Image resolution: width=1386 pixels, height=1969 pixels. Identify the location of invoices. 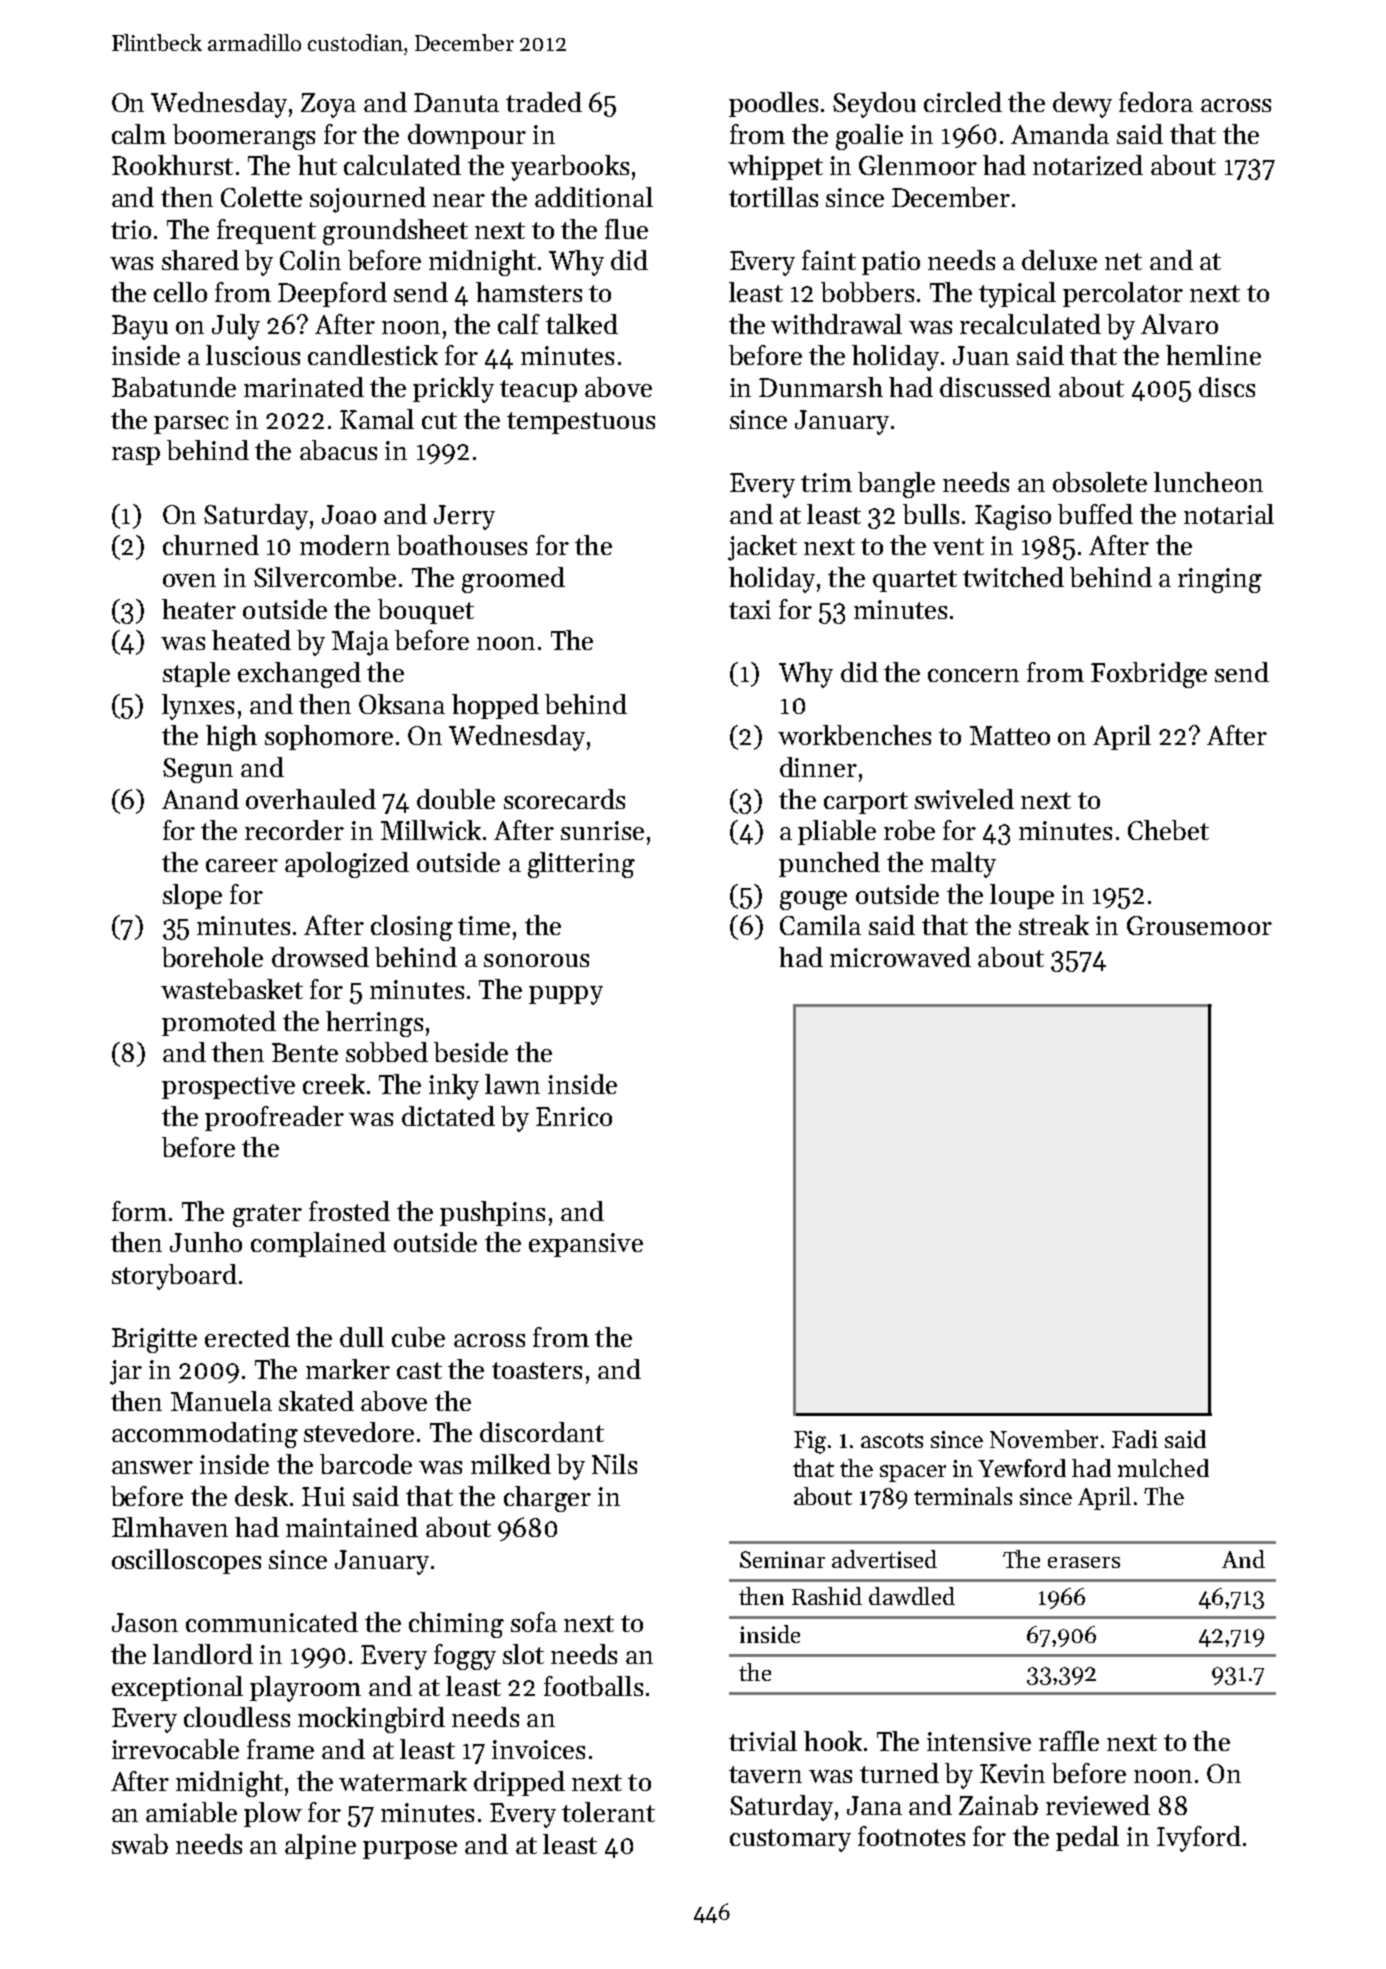
(538, 1749).
